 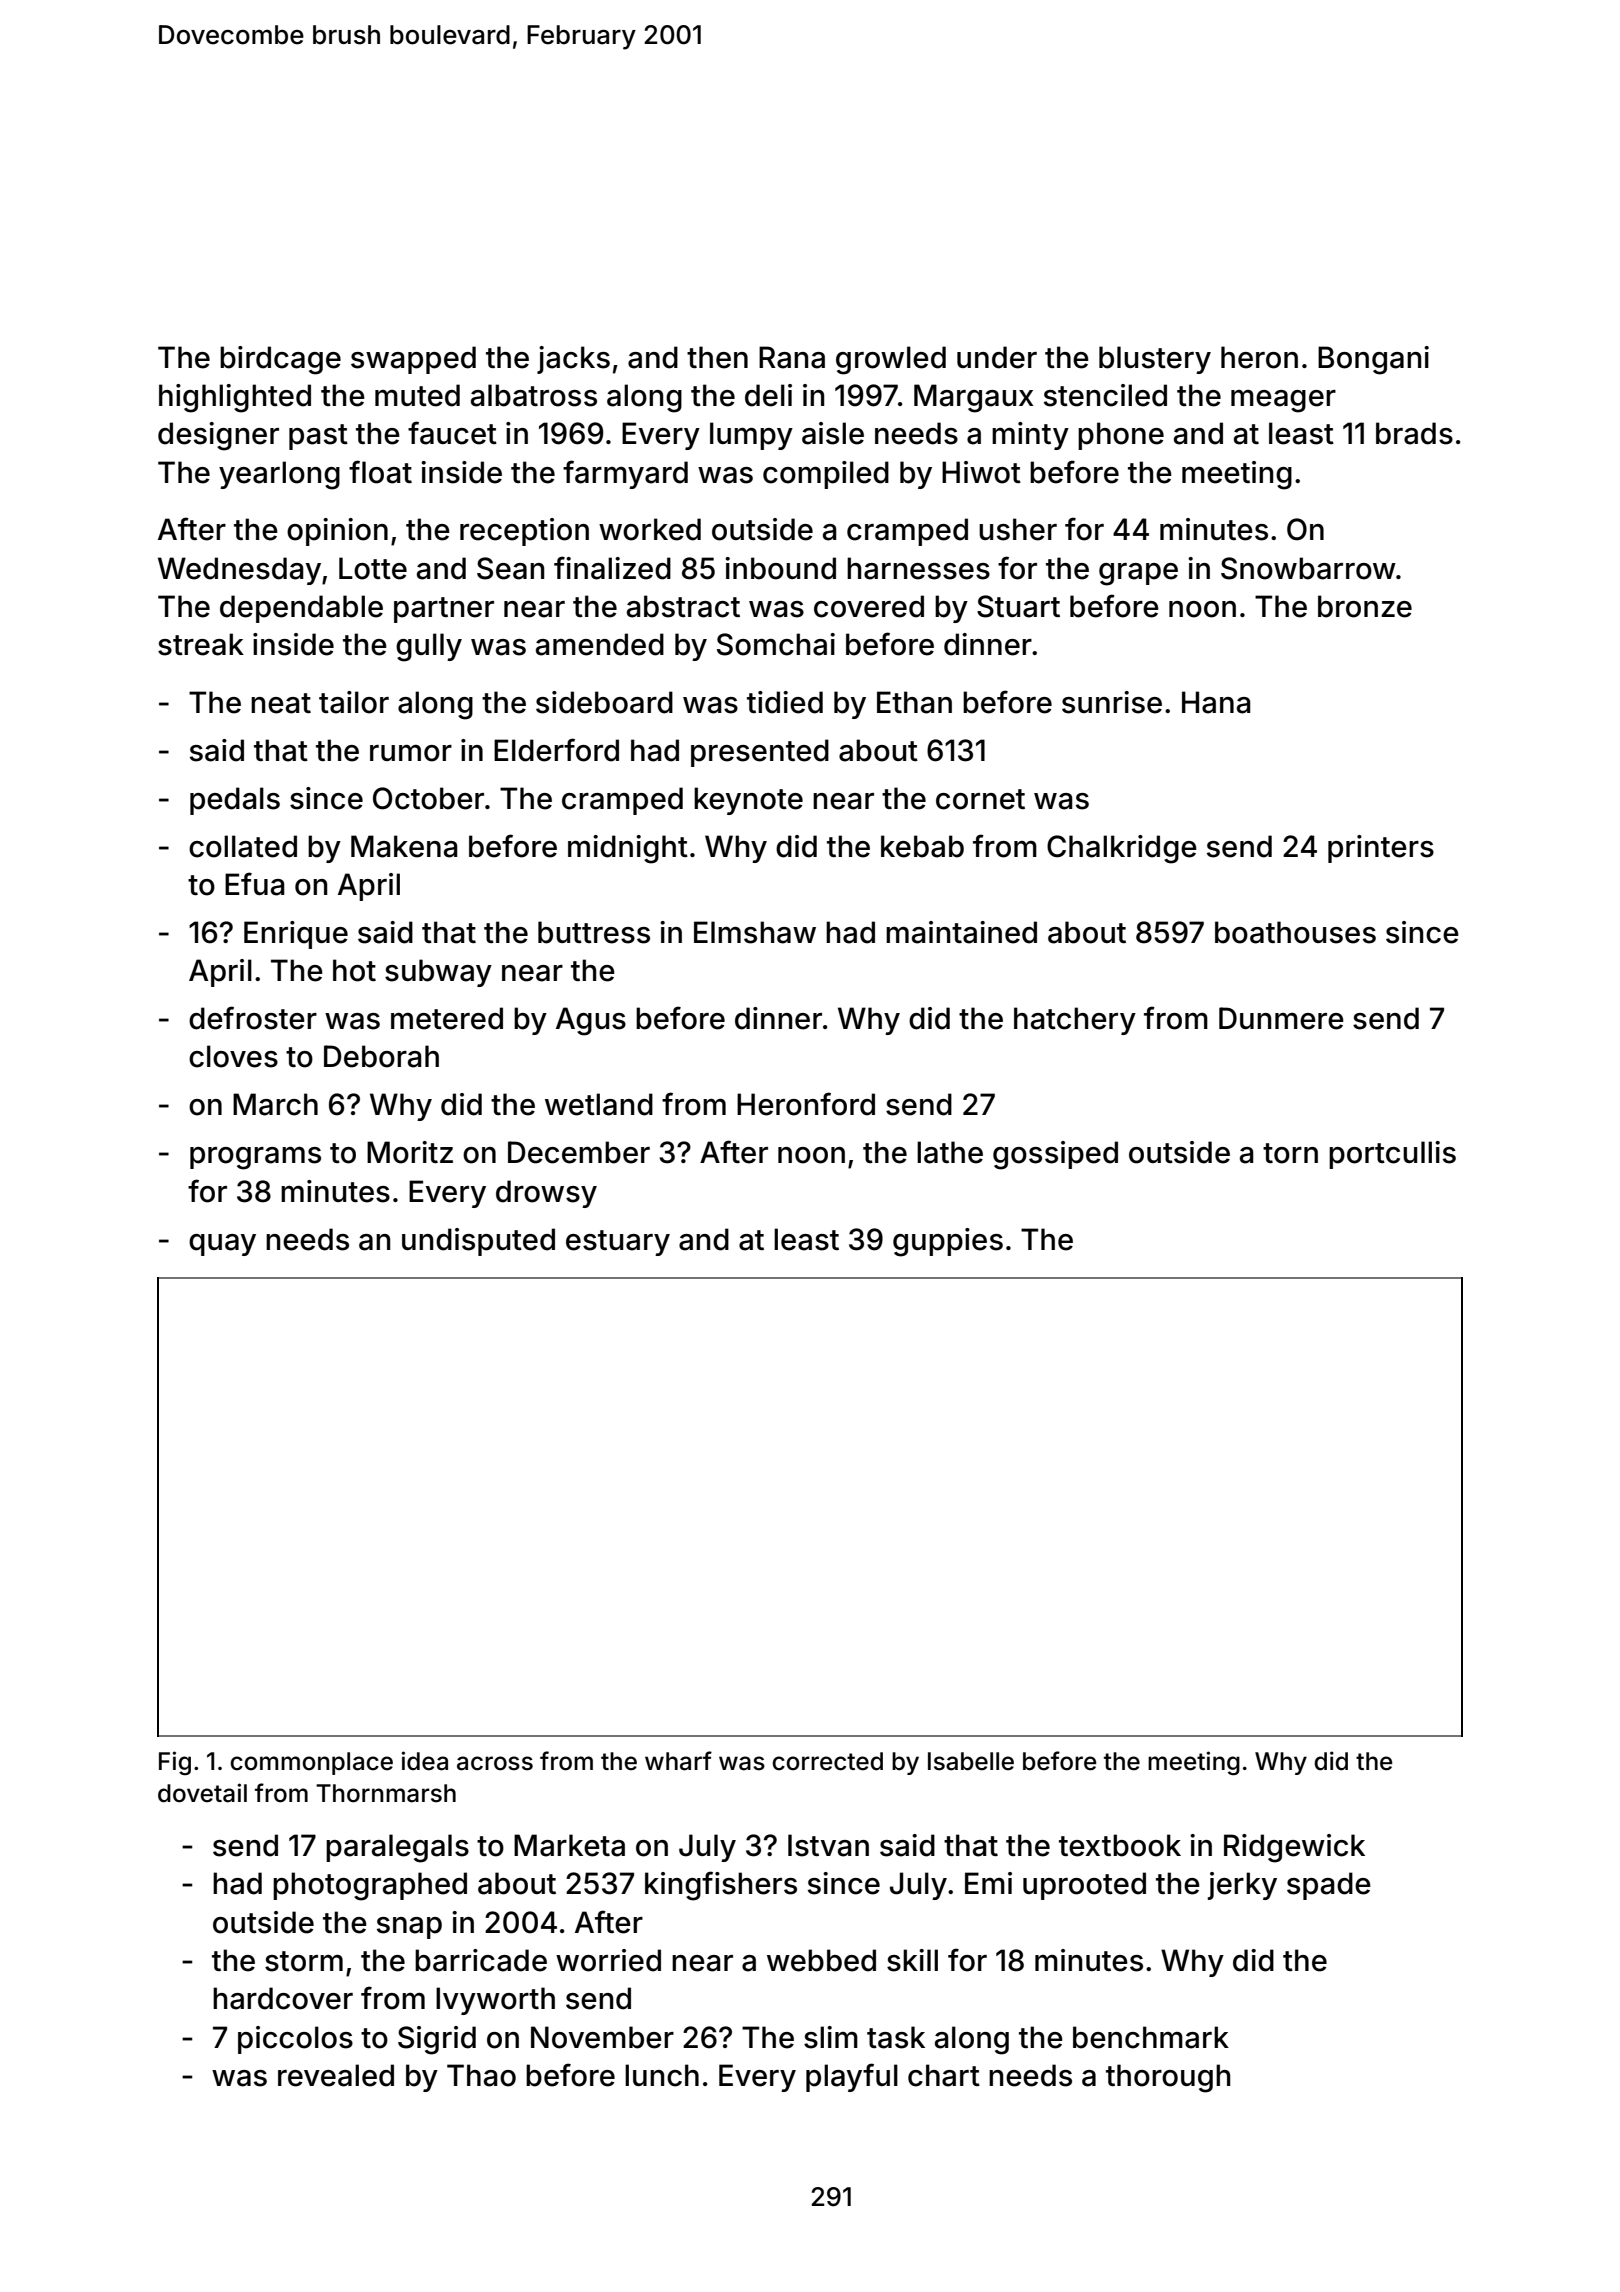 I want to click on birdcage, so click(x=280, y=360).
